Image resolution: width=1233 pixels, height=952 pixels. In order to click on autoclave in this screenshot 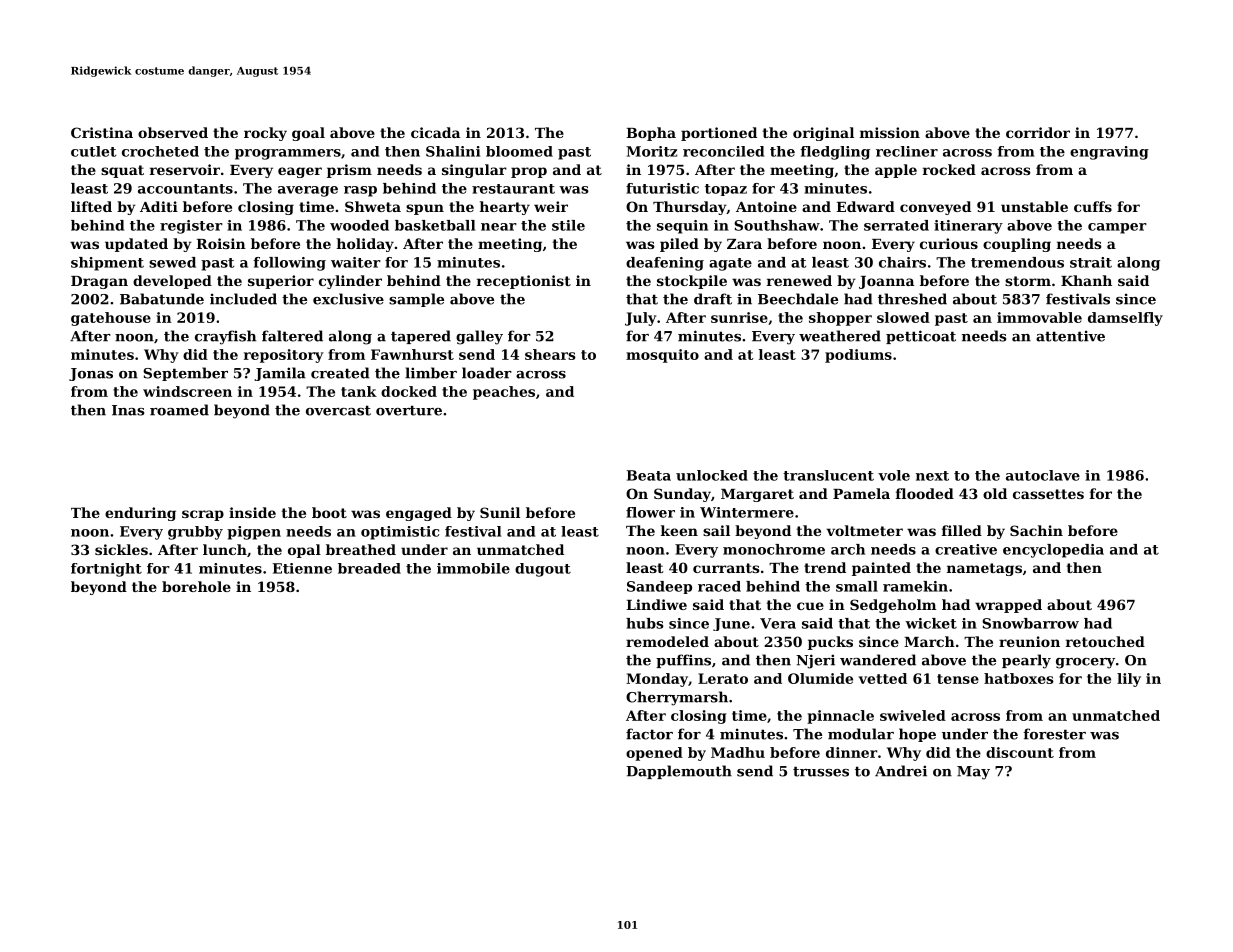, I will do `click(1043, 475)`.
